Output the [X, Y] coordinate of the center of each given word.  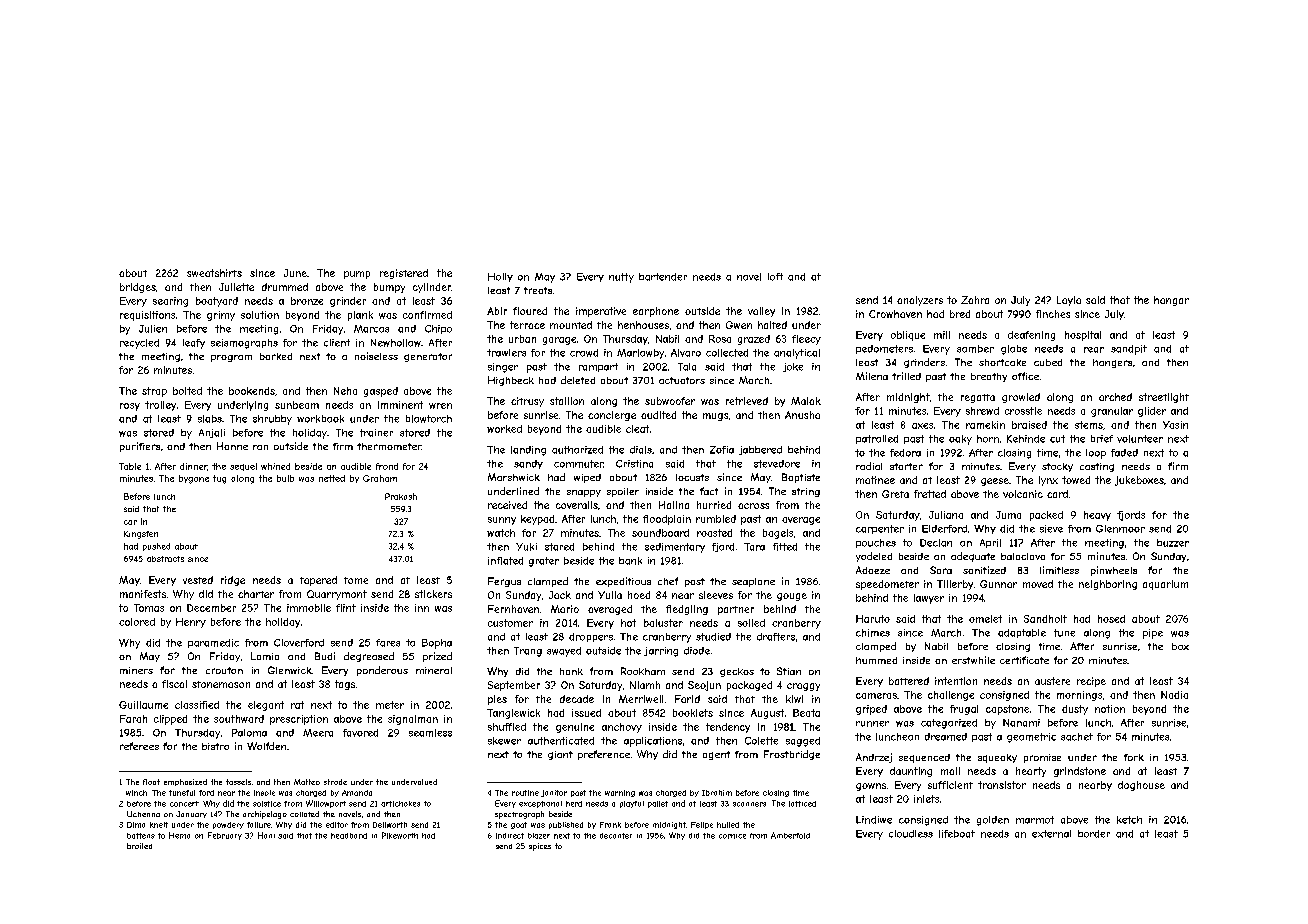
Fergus [504, 582]
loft [775, 277]
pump [357, 275]
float [151, 782]
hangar [1171, 301]
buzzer [1173, 543]
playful [632, 804]
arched [1115, 397]
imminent [400, 405]
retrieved [747, 401]
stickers [433, 594]
